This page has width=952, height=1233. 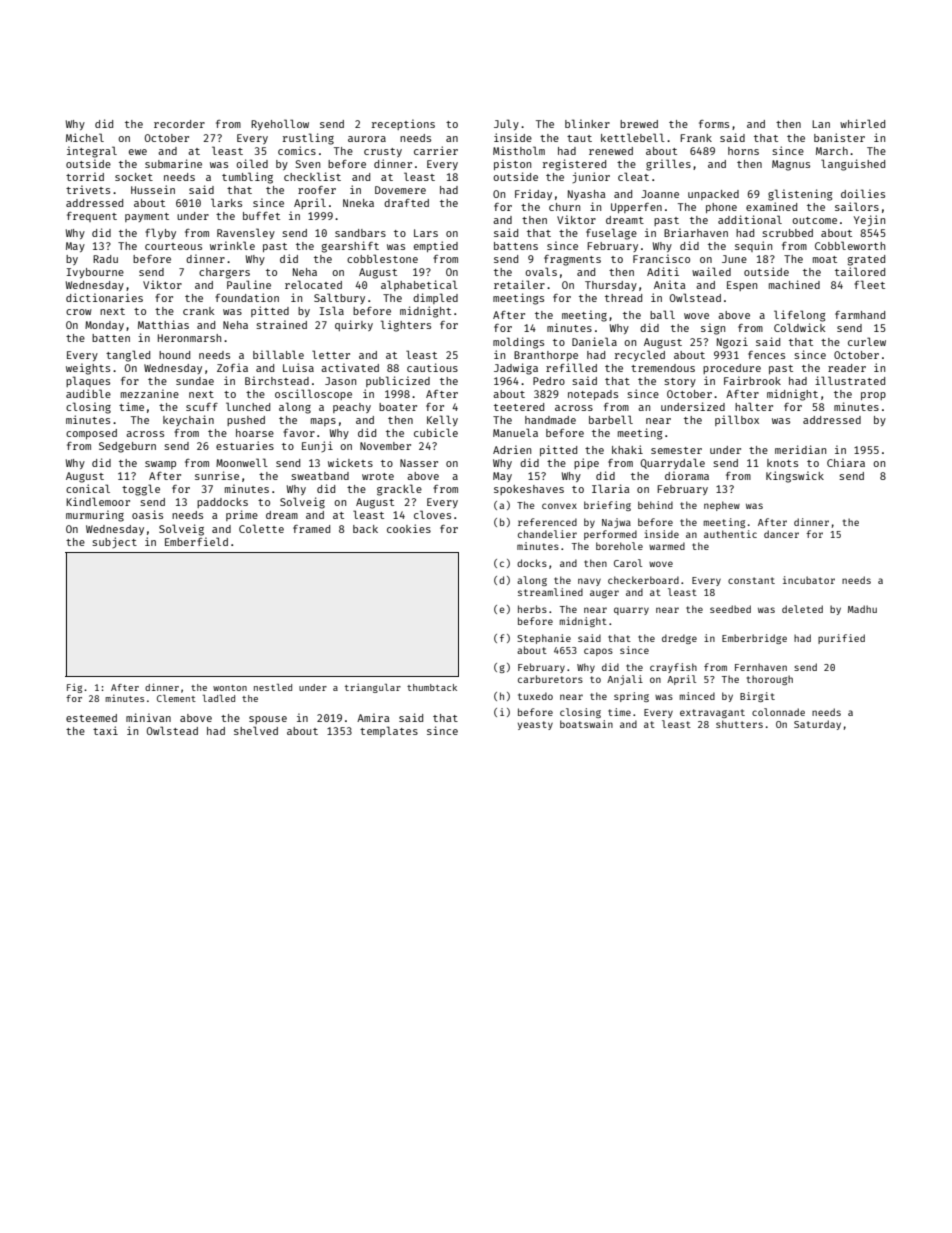 What do you see at coordinates (515, 432) in the page?
I see `Manuela` at bounding box center [515, 432].
